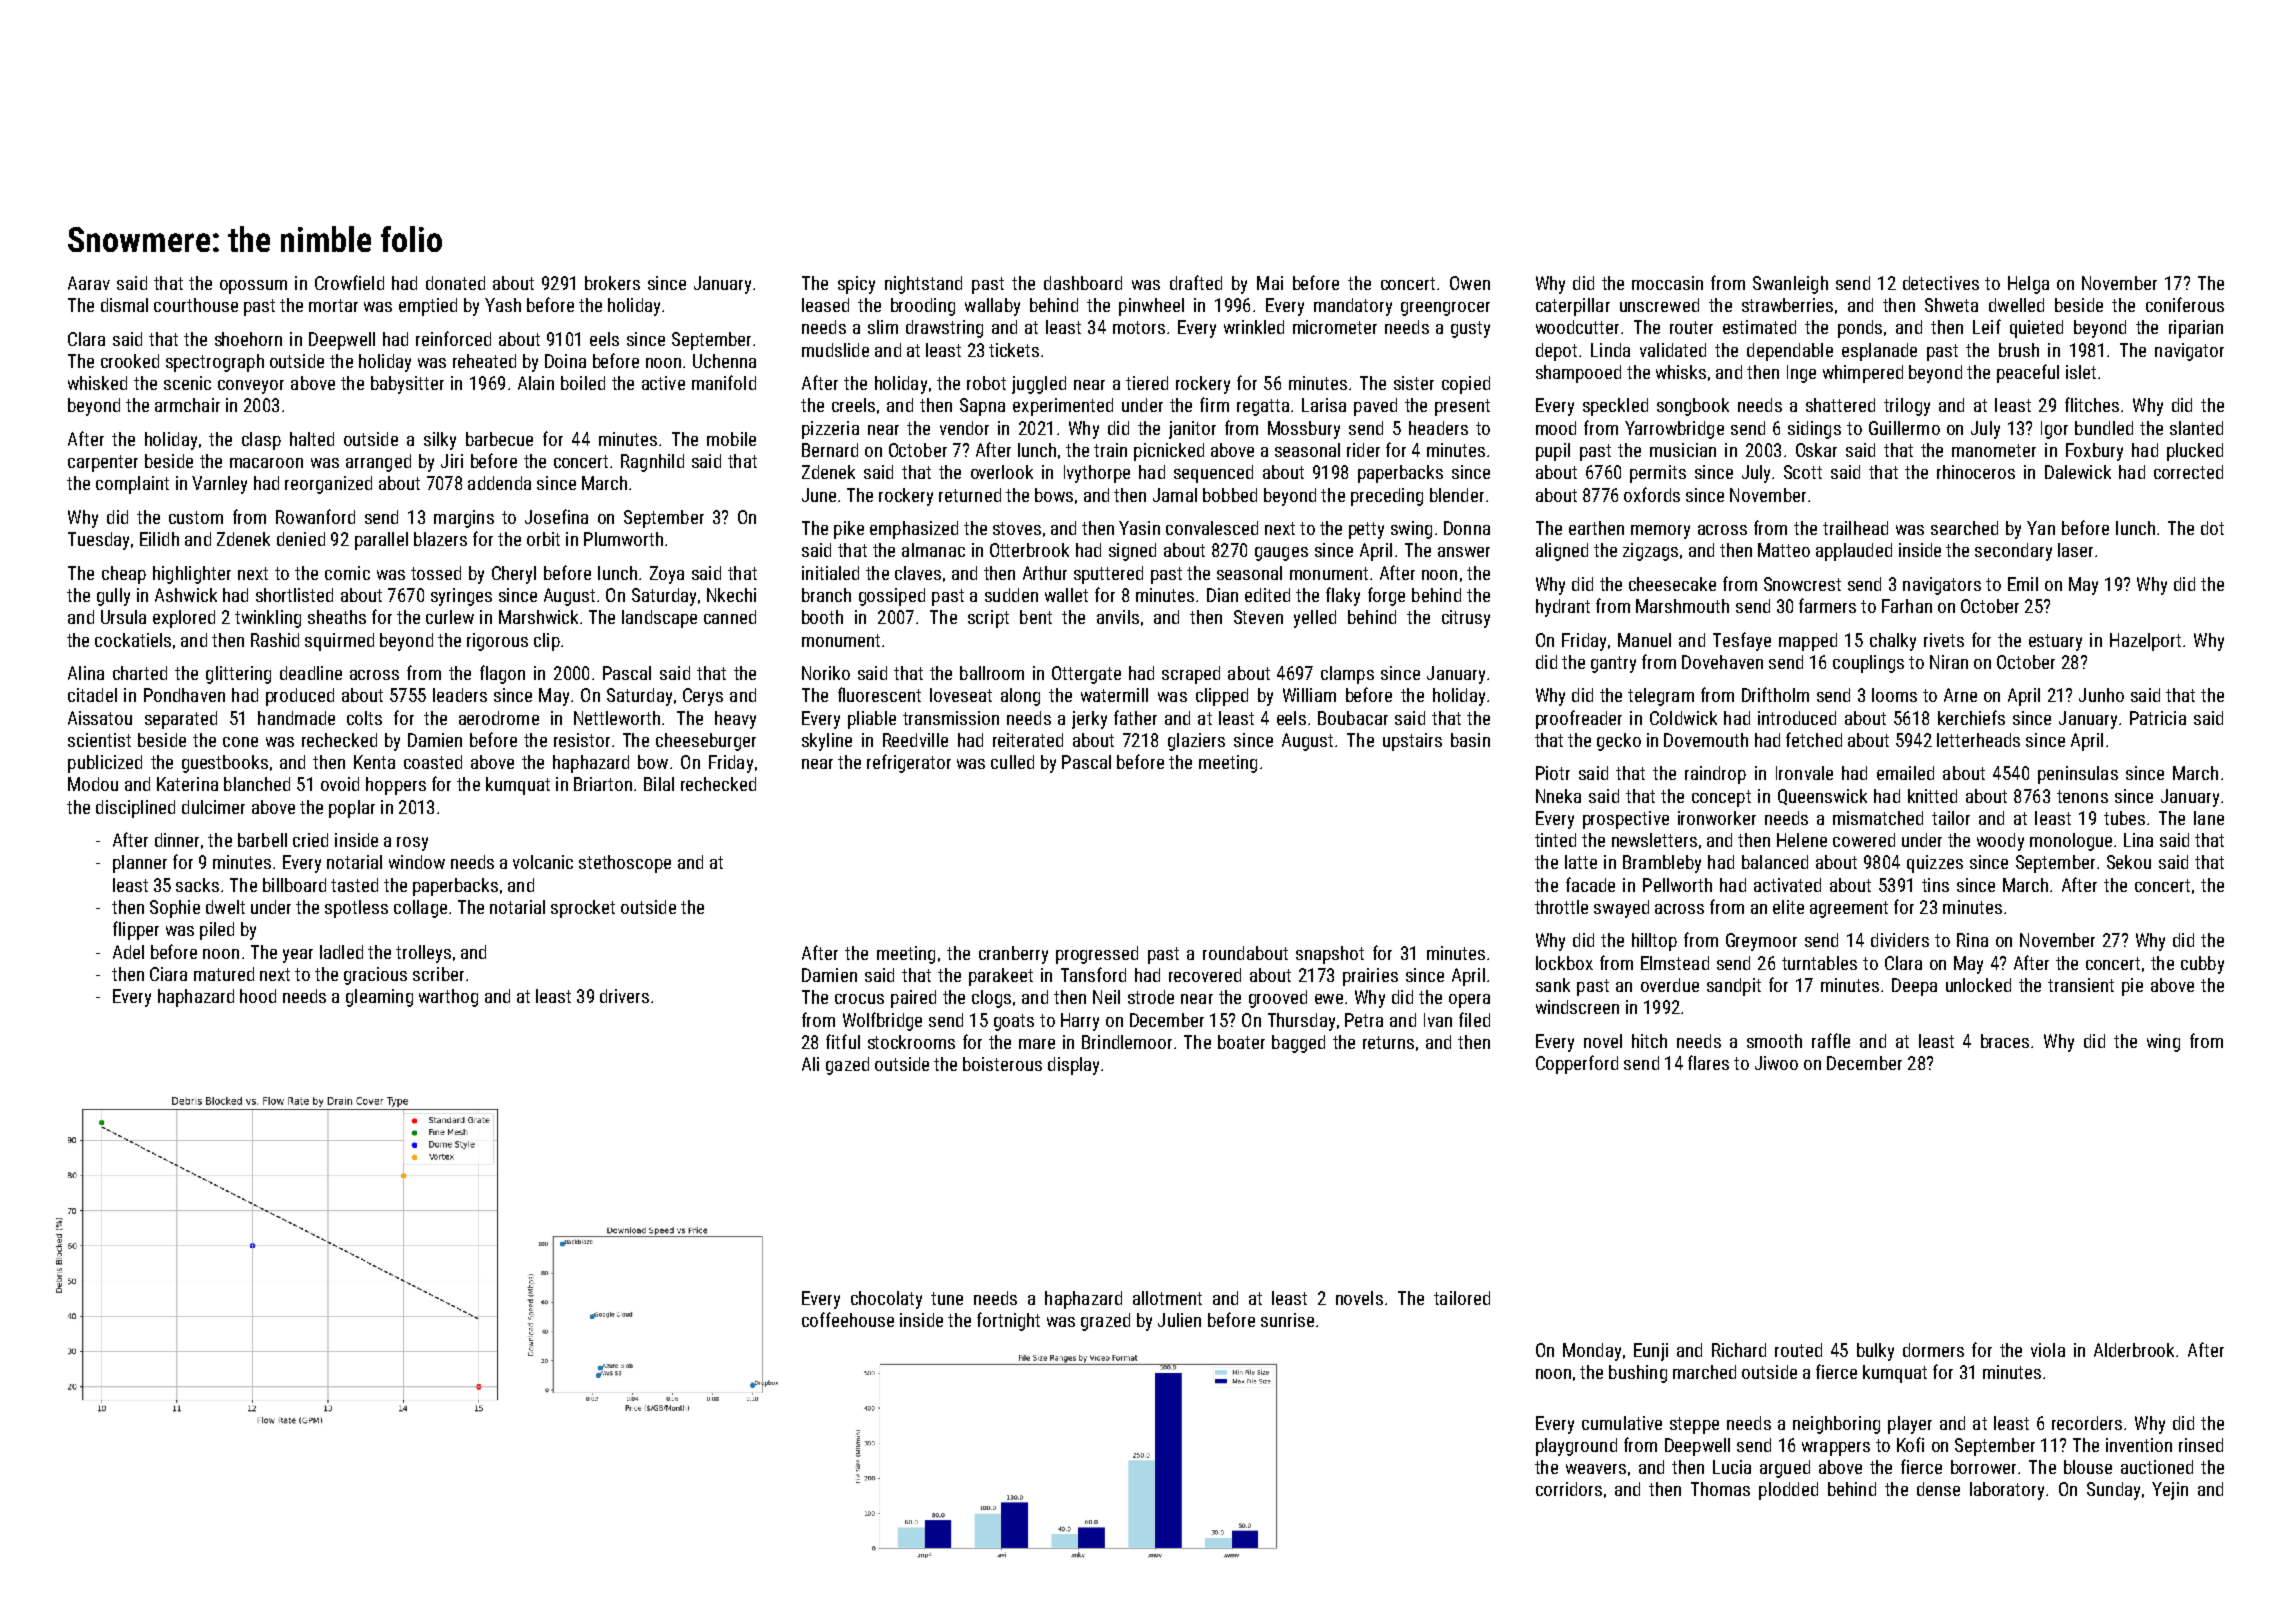 The width and height of the screenshot is (2292, 1620). Describe the element at coordinates (848, 1319) in the screenshot. I see `coffeehouse` at that location.
